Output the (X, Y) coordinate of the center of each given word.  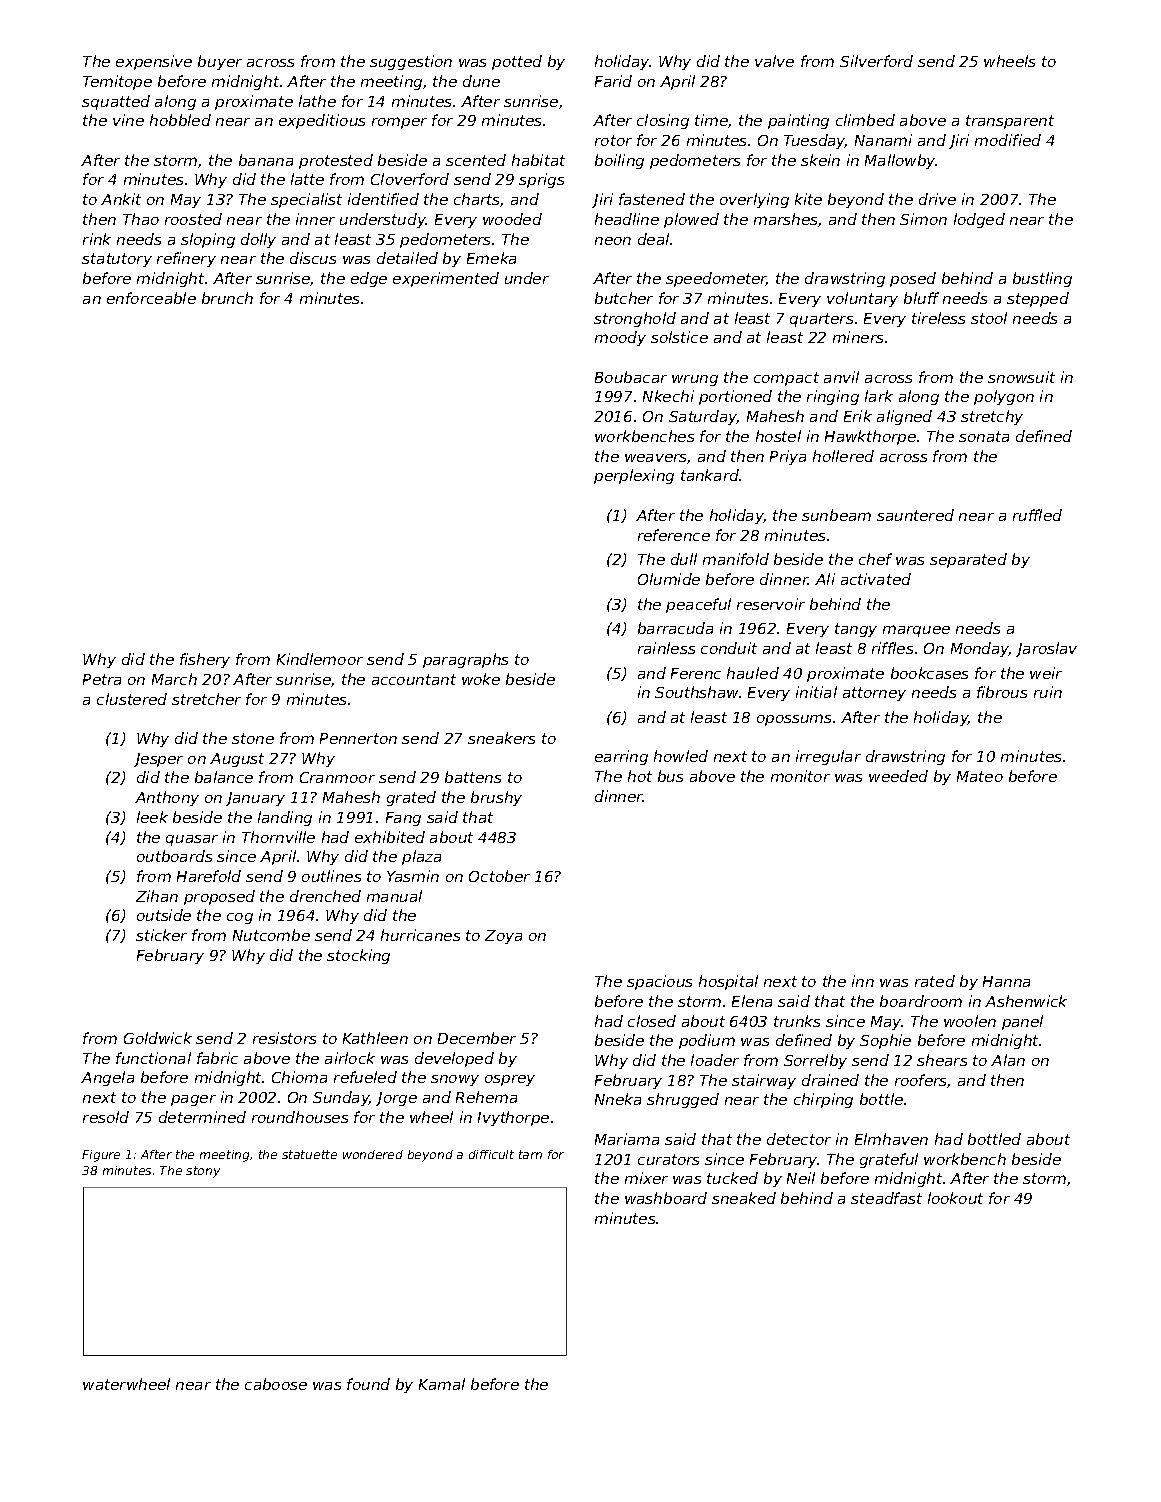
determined (202, 1117)
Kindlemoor (320, 659)
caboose (276, 1384)
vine (128, 120)
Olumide (669, 579)
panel (1022, 1022)
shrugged (683, 1100)
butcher (624, 298)
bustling (1042, 279)
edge (369, 279)
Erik (858, 416)
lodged (979, 220)
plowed (691, 220)
